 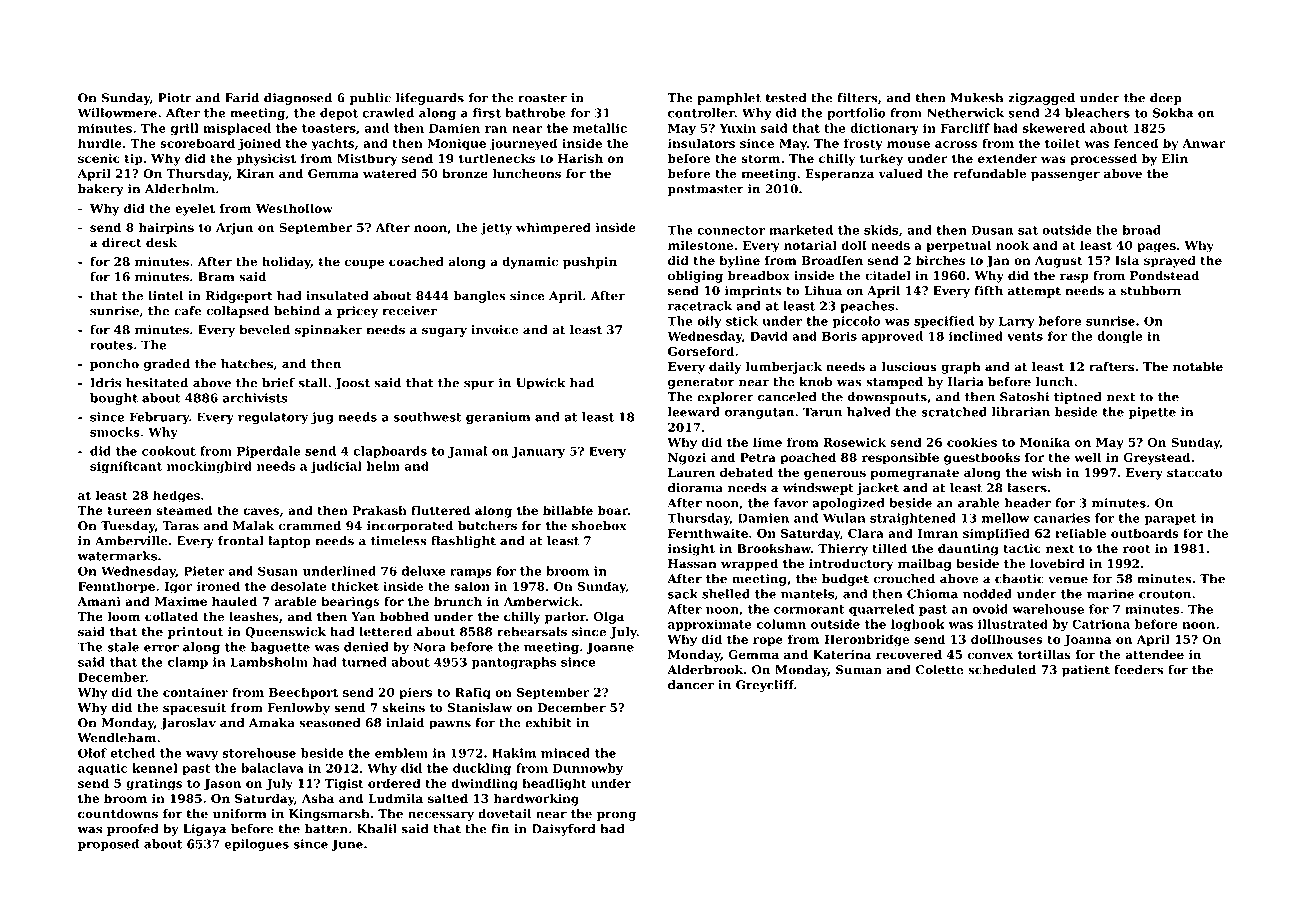 I want to click on mailbag, so click(x=924, y=565).
